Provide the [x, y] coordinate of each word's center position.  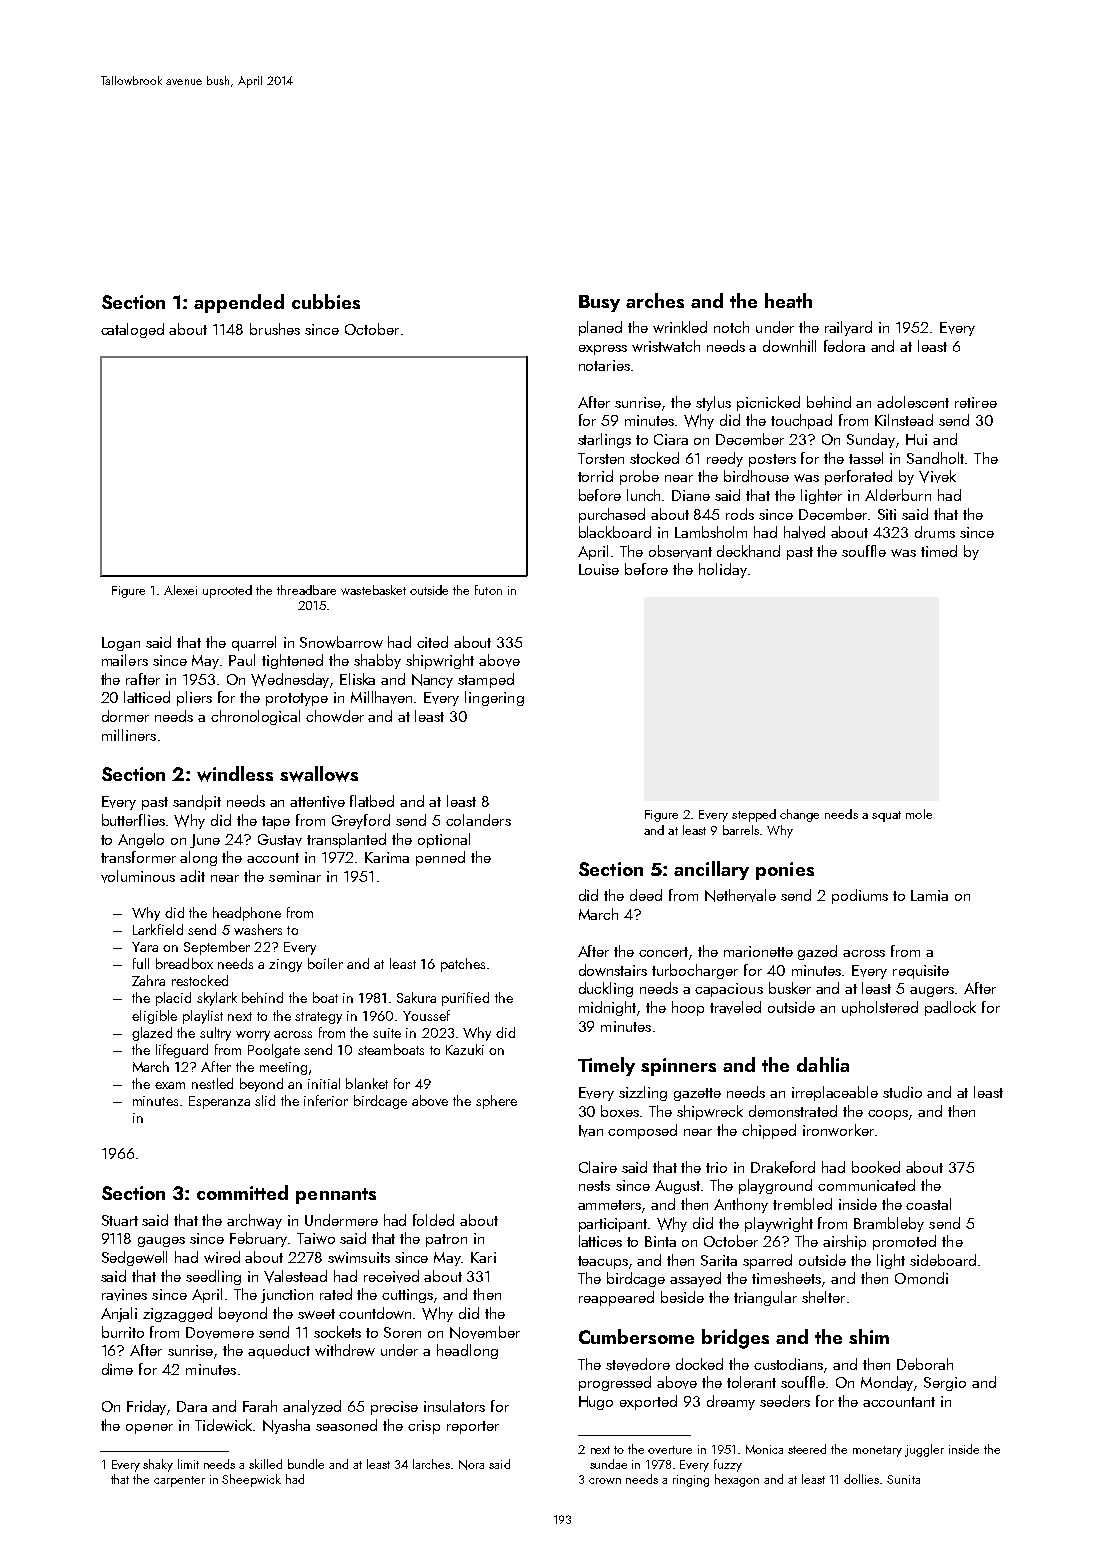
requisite [921, 972]
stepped [754, 815]
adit [192, 876]
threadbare [306, 590]
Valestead [295, 1276]
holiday [723, 570]
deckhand [748, 551]
